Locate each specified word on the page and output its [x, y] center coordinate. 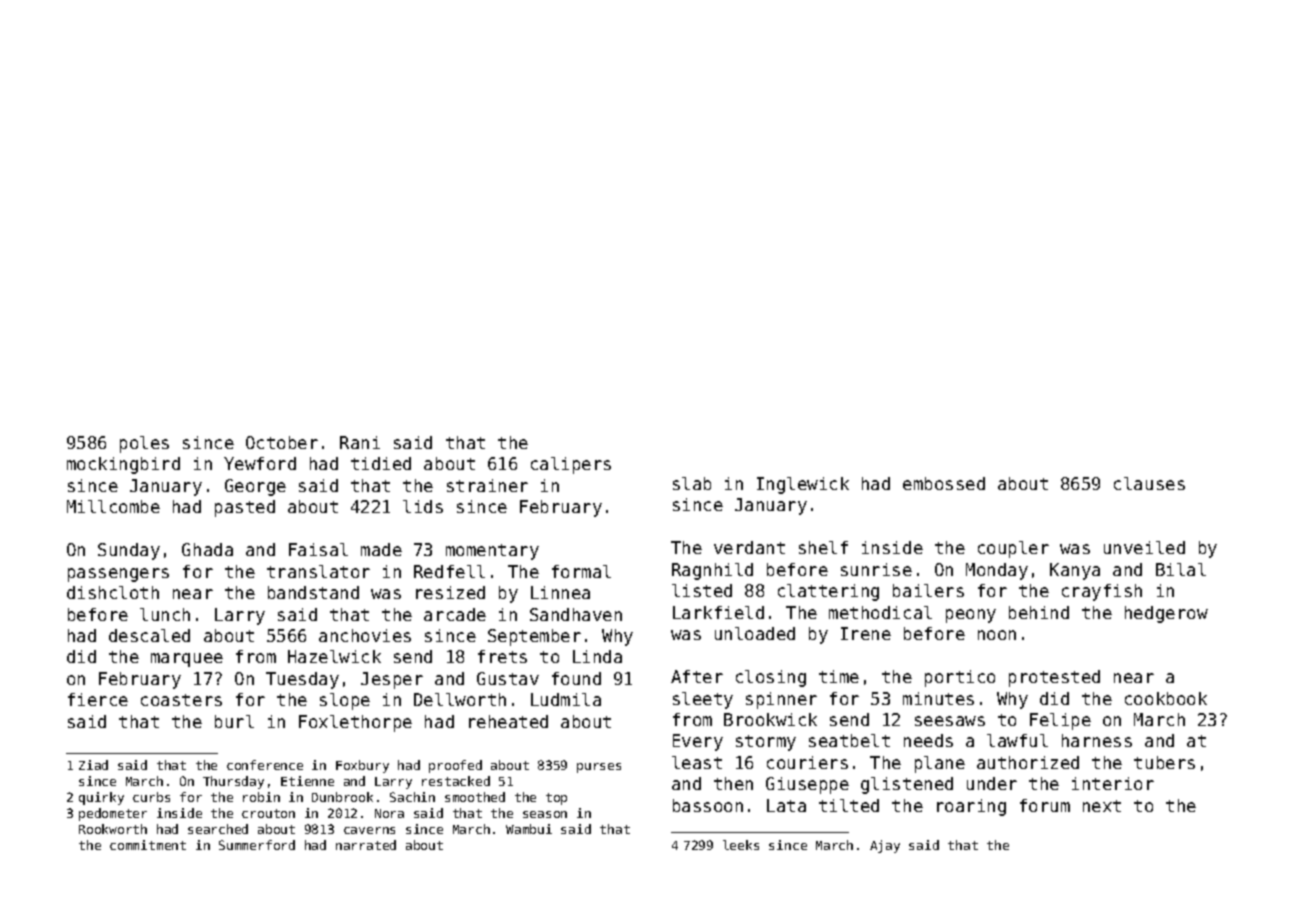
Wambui [529, 829]
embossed [944, 483]
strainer [487, 485]
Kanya [1075, 571]
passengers [118, 575]
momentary [492, 552]
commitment [148, 845]
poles [144, 444]
